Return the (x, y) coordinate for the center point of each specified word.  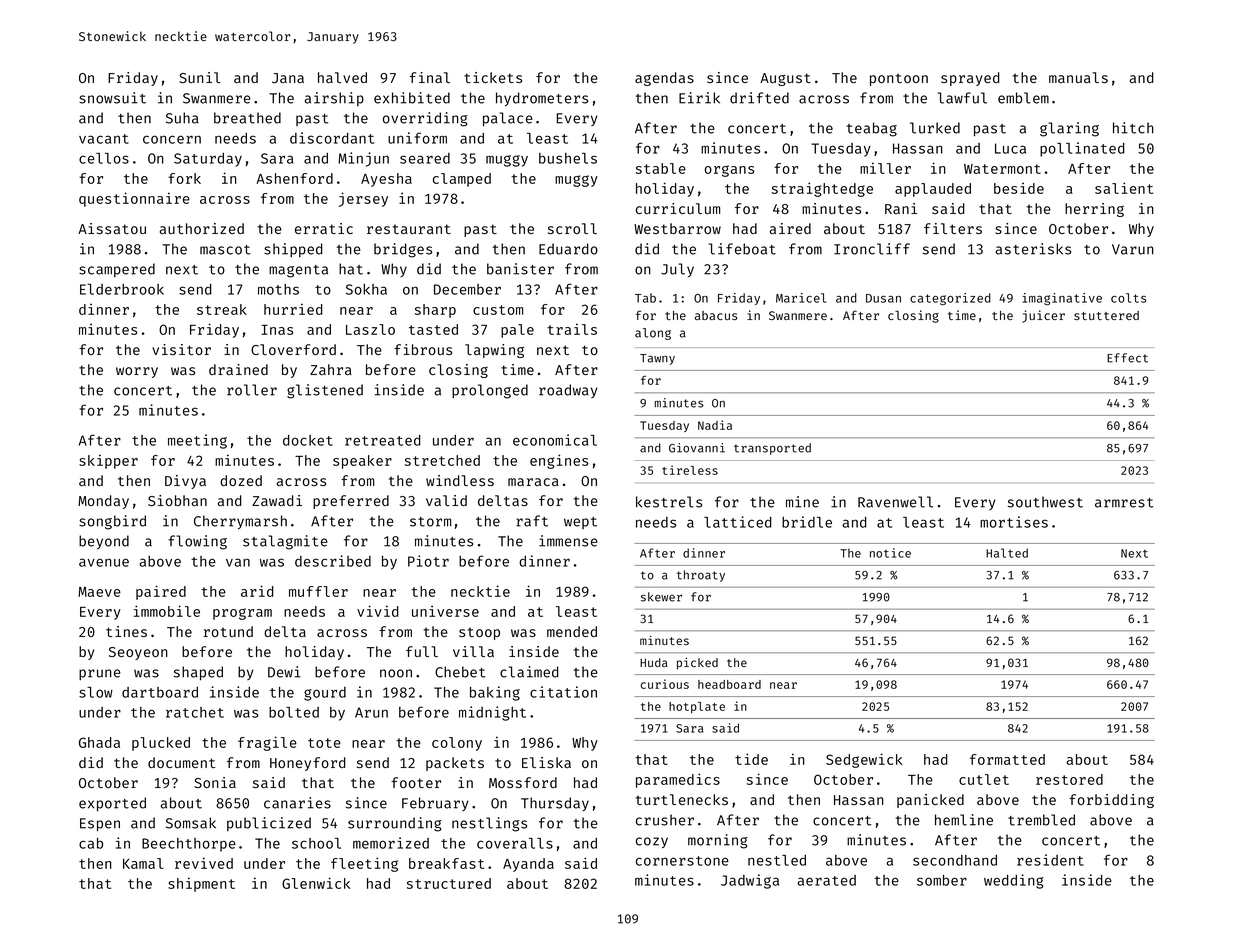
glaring (1069, 129)
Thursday (555, 804)
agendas (664, 79)
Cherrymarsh (240, 522)
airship (334, 99)
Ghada (99, 742)
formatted (1007, 759)
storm (430, 522)
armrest (1124, 503)
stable (661, 168)
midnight (492, 713)
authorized (202, 228)
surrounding (395, 824)
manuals (1078, 77)
